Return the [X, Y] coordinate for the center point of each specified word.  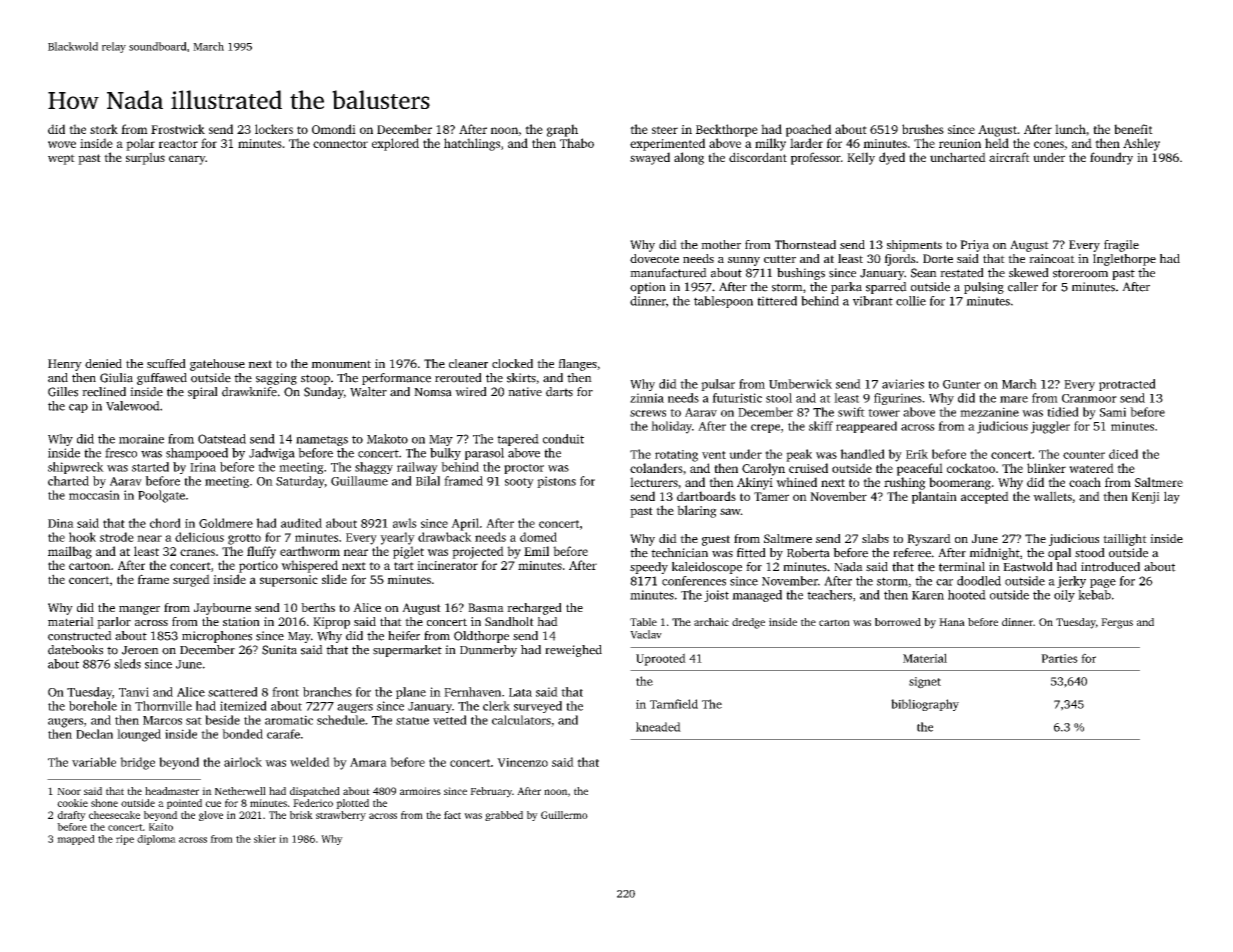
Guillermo [564, 815]
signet [925, 683]
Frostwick [178, 129]
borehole [93, 706]
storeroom [1080, 273]
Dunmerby [488, 651]
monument [341, 364]
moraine [141, 439]
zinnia [647, 398]
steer [665, 130]
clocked [512, 363]
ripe [125, 840]
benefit [1133, 129]
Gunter [962, 384]
